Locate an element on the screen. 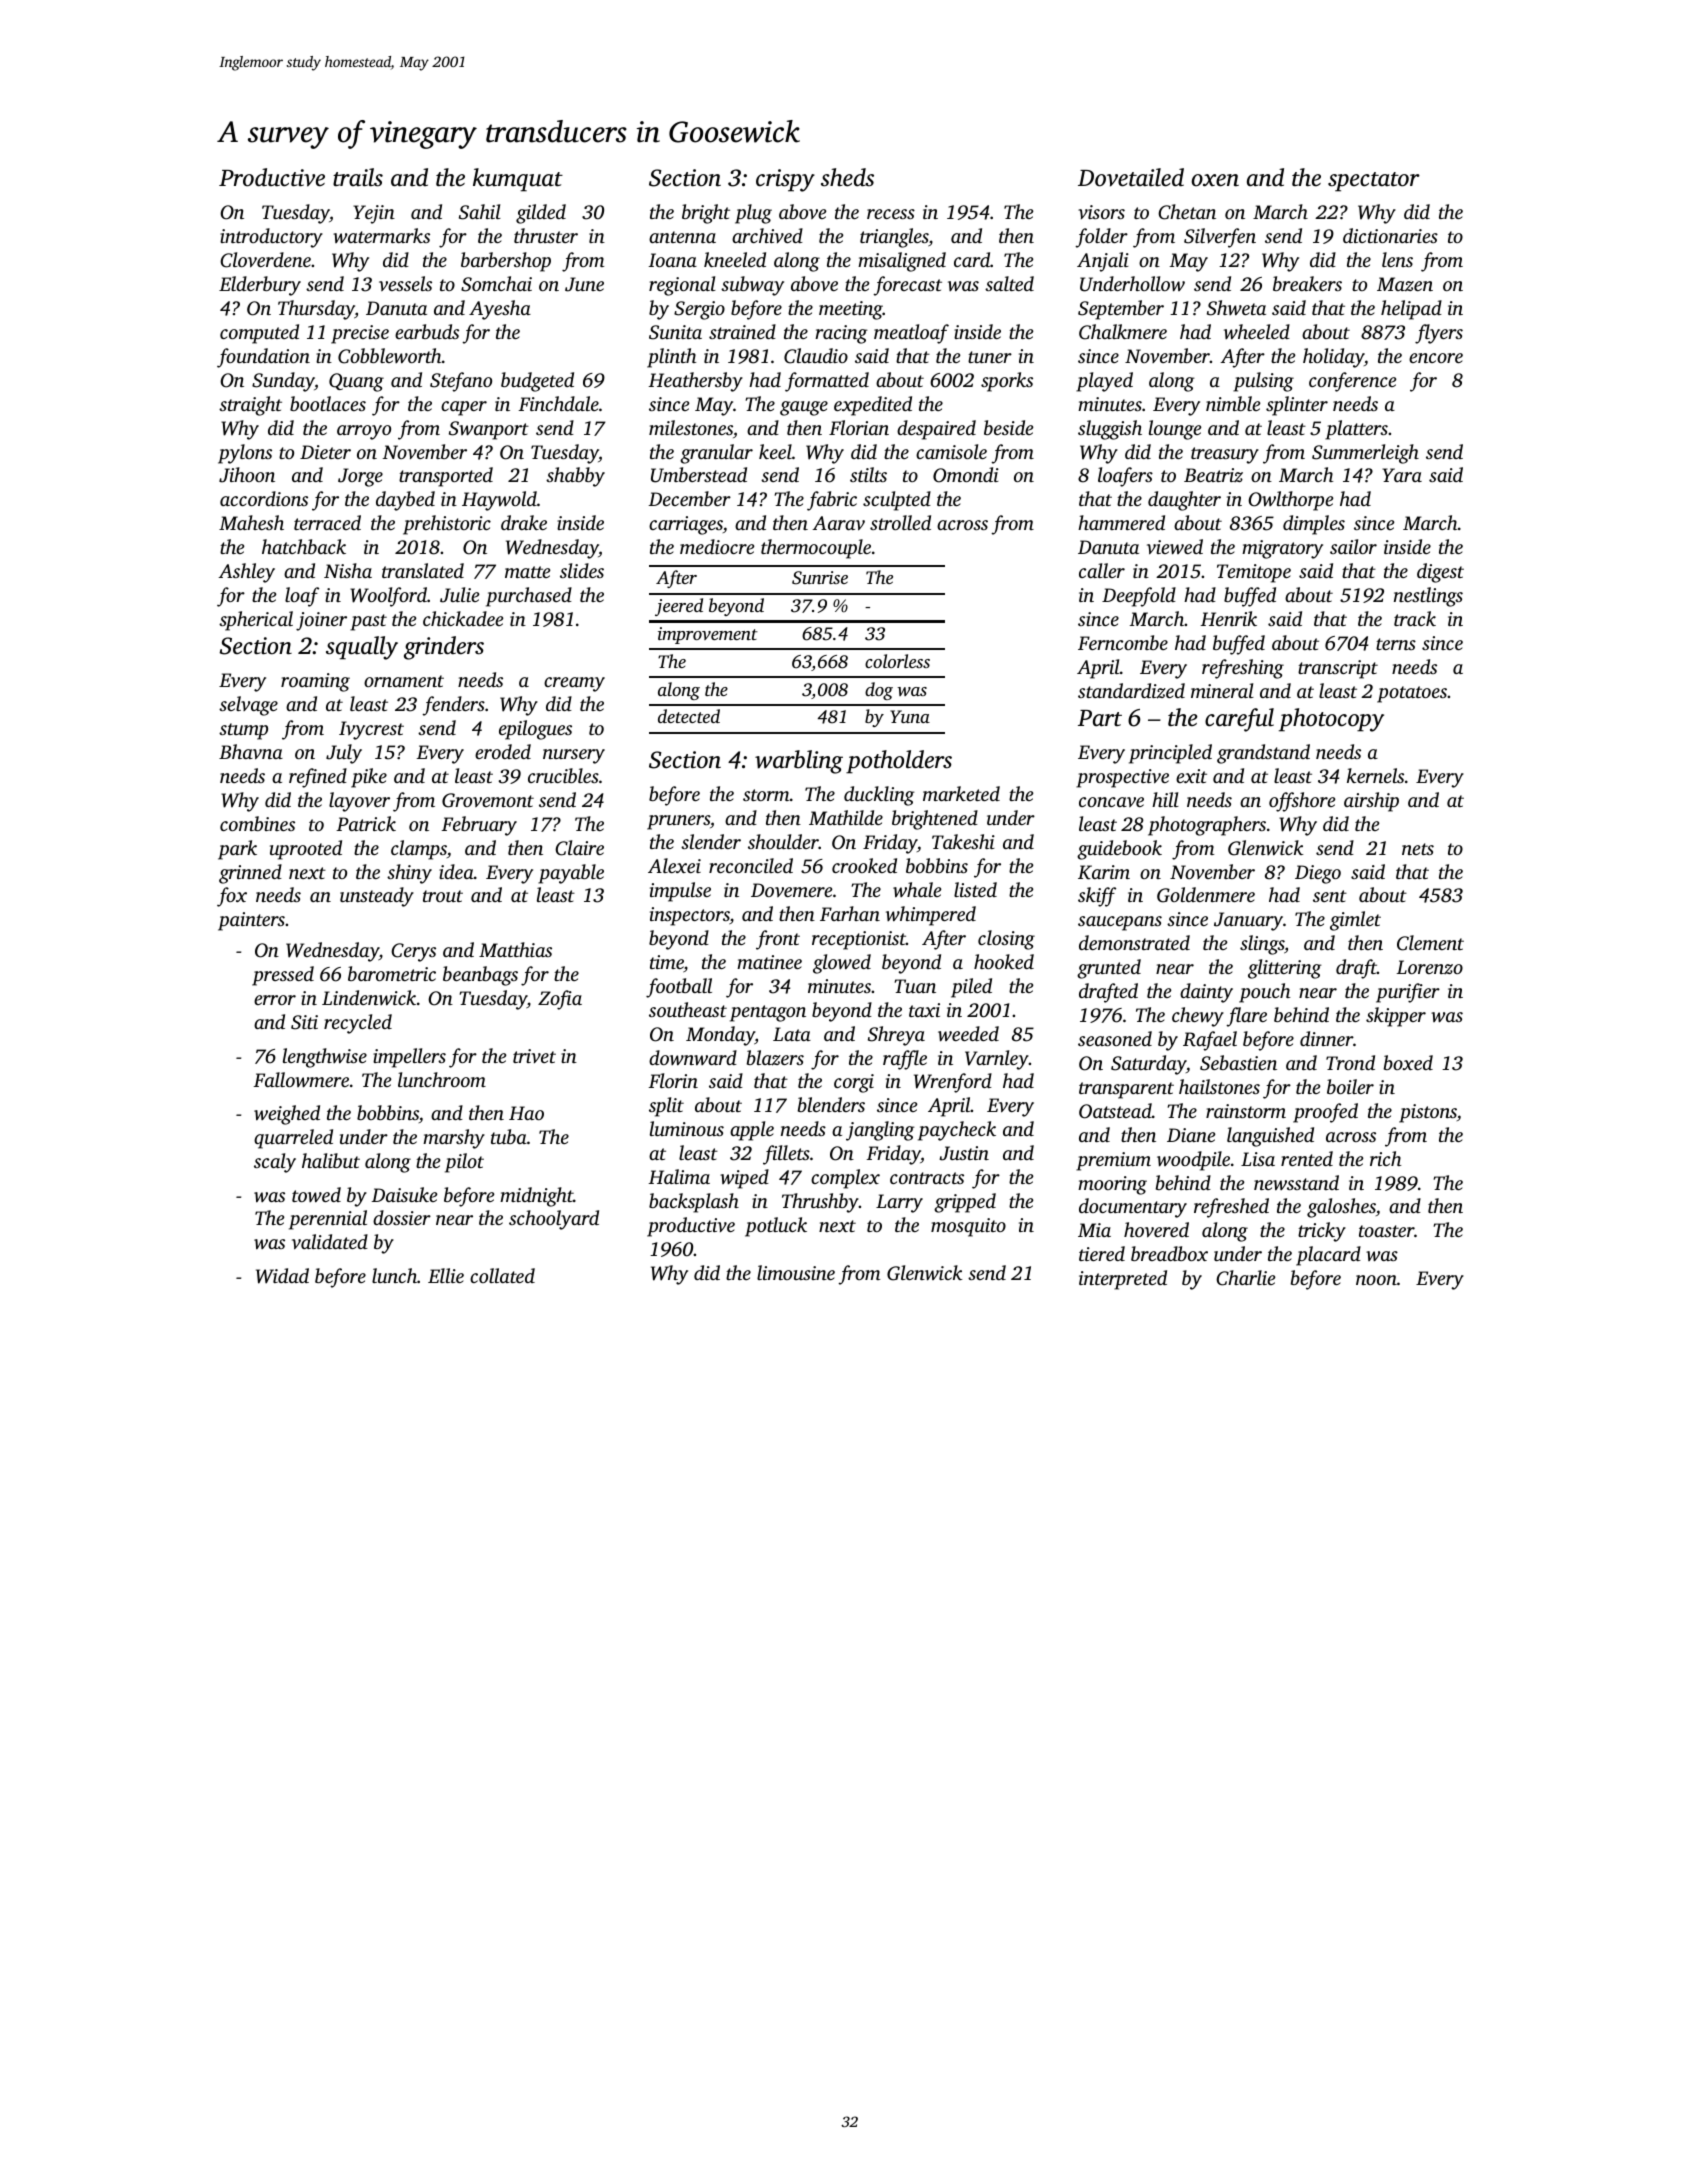 Image resolution: width=1683 pixels, height=2178 pixels. Matthias is located at coordinates (515, 949).
